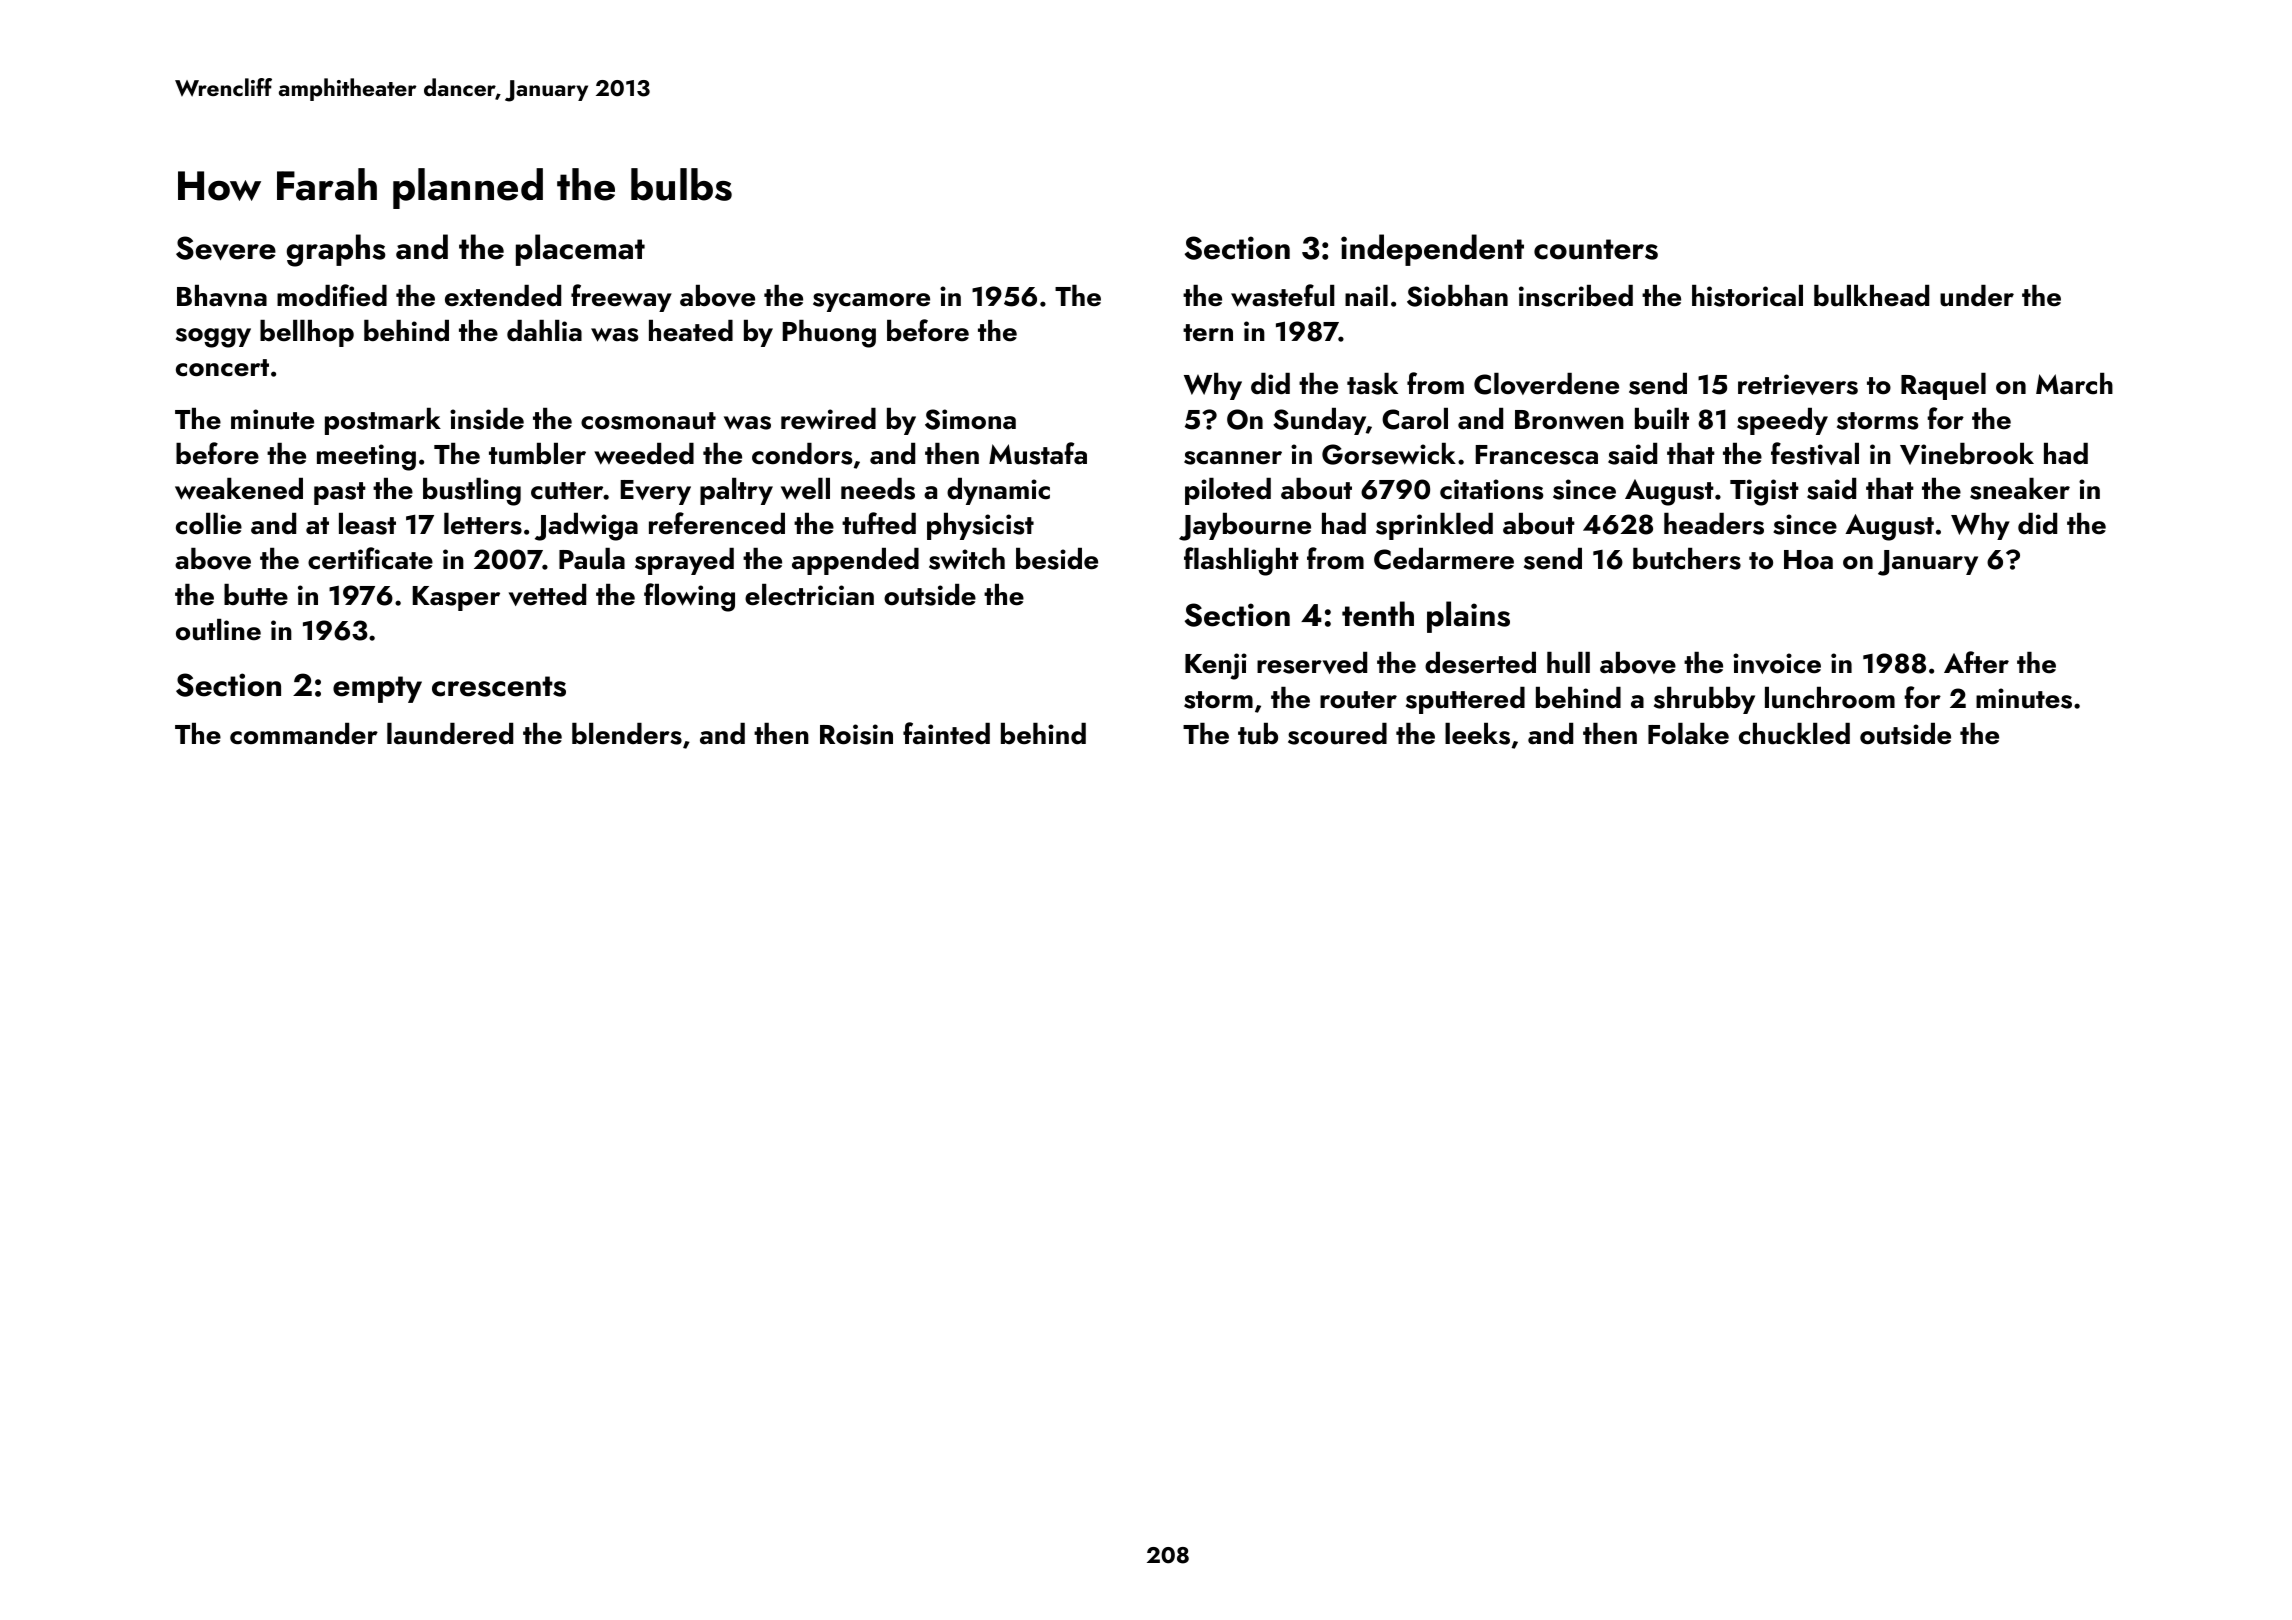  Describe the element at coordinates (1794, 734) in the page. I see `chuckled` at that location.
